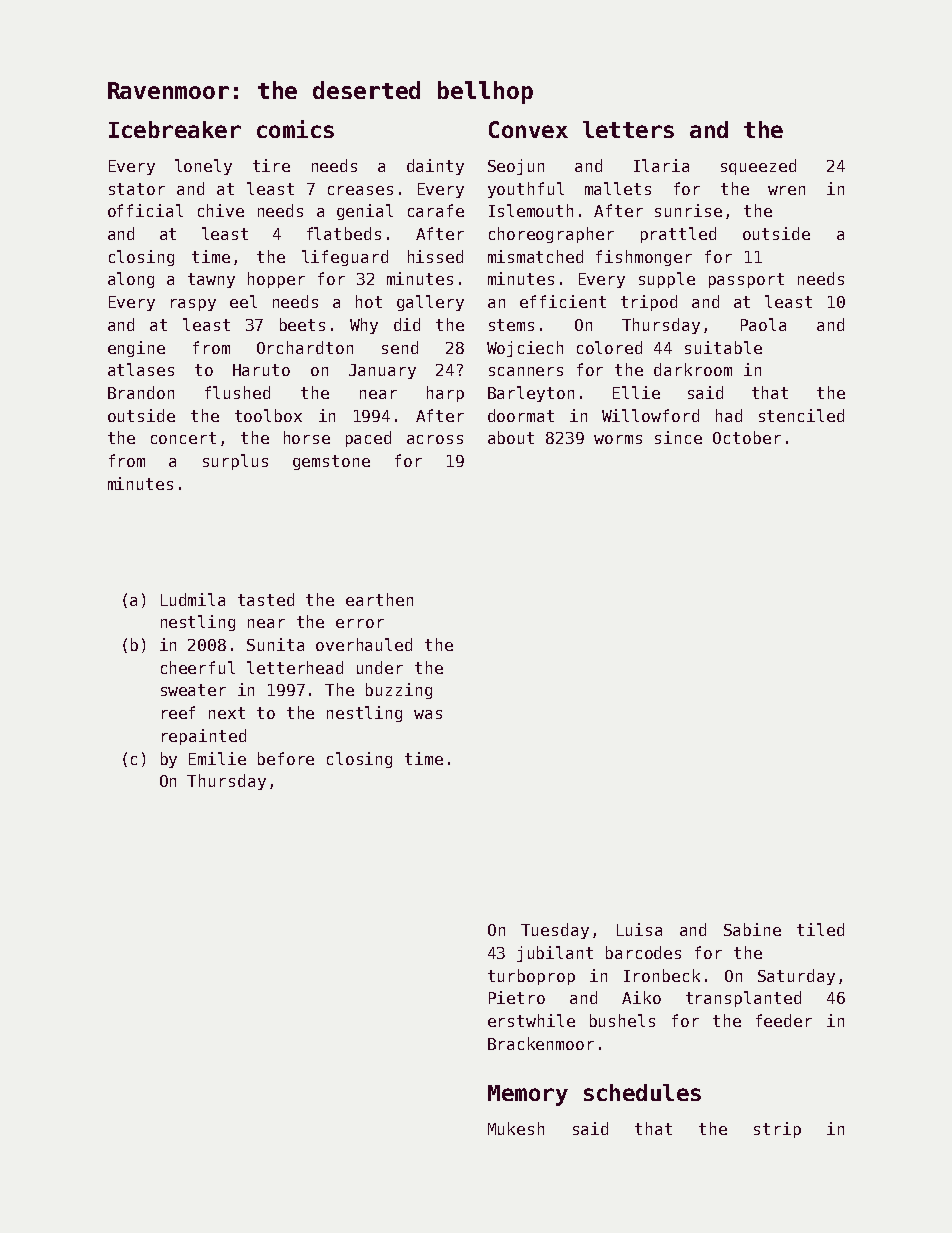 The image size is (952, 1233). What do you see at coordinates (820, 929) in the page?
I see `tiled` at bounding box center [820, 929].
